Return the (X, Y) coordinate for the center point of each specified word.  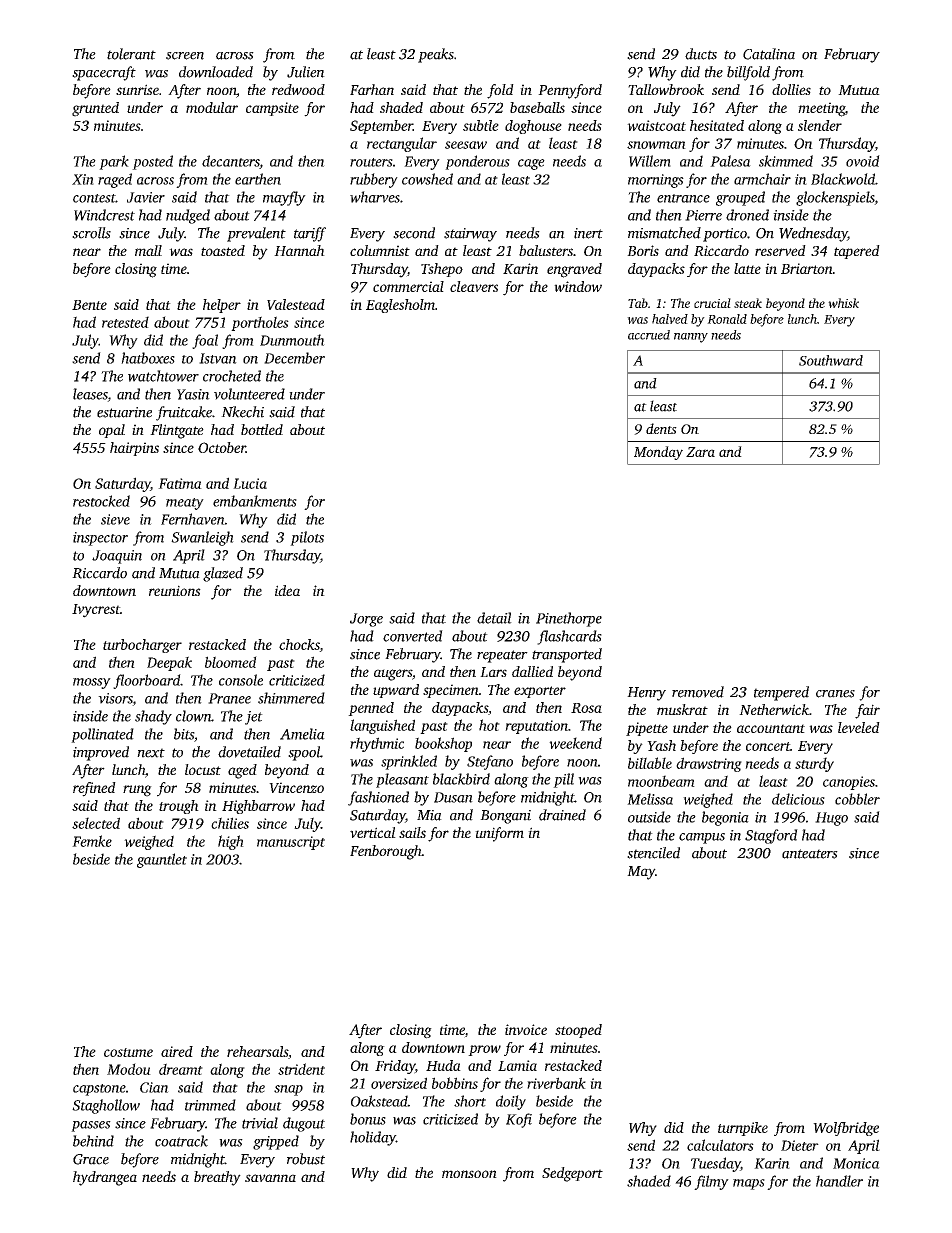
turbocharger (142, 646)
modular (212, 107)
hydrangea (105, 1178)
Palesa (730, 161)
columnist (380, 250)
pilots (307, 538)
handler (839, 1181)
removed (698, 692)
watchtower (163, 376)
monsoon (469, 1174)
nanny (691, 338)
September (381, 127)
